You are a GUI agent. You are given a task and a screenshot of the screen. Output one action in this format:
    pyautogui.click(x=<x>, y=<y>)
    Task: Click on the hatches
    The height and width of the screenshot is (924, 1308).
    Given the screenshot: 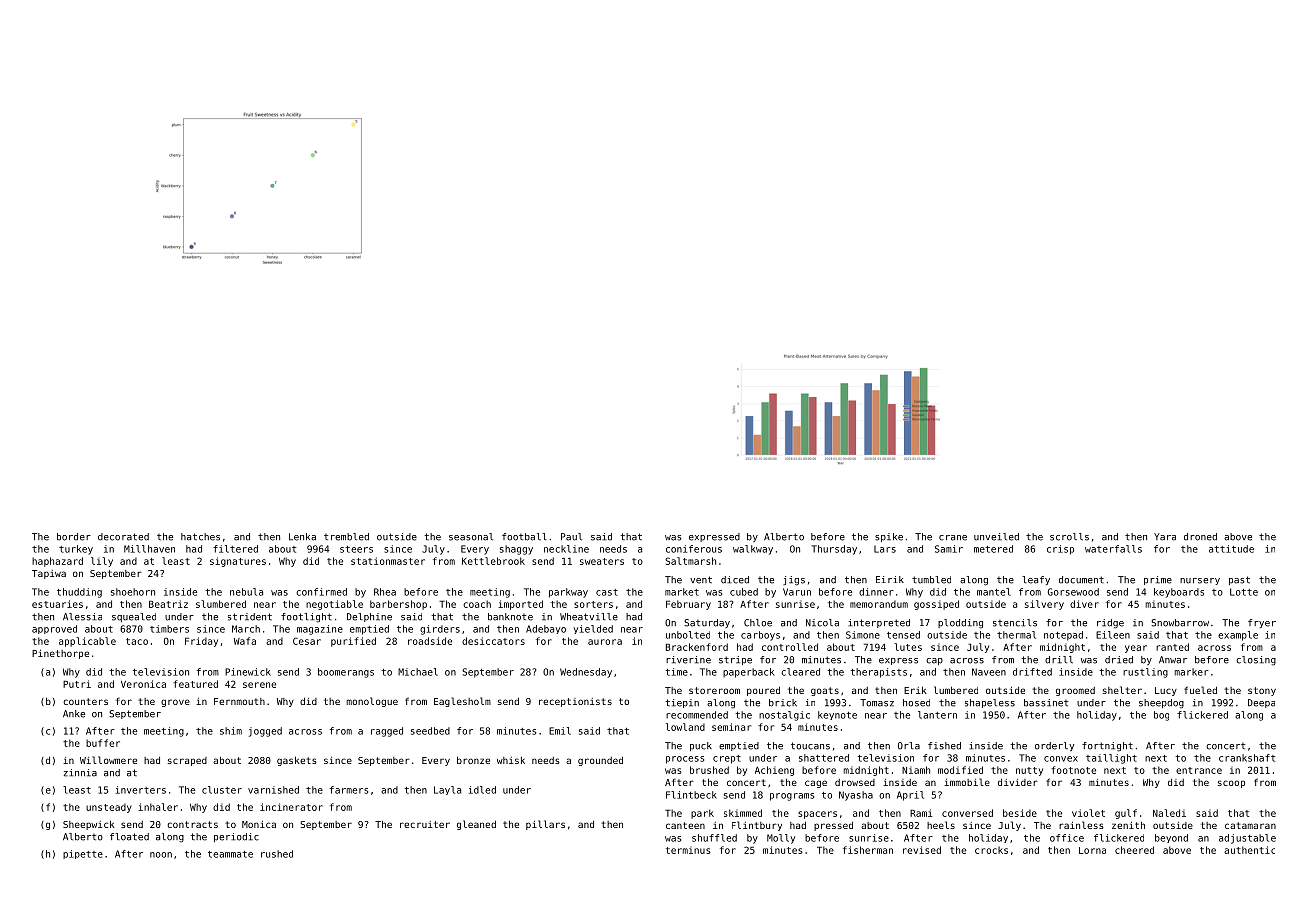 What is the action you would take?
    pyautogui.click(x=200, y=537)
